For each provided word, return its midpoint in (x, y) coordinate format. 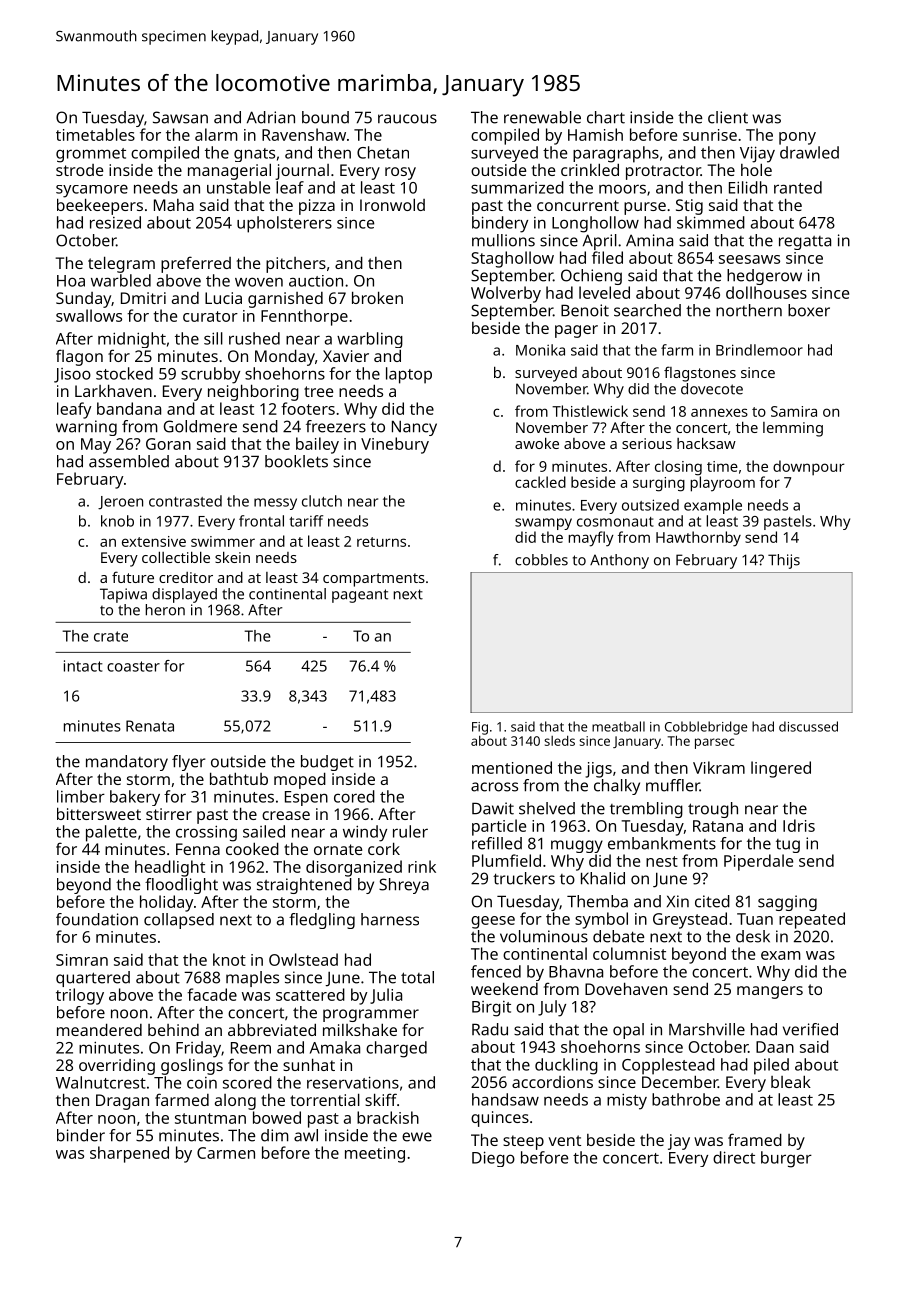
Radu (490, 1029)
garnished (285, 300)
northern (749, 310)
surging (659, 484)
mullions (503, 240)
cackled (540, 482)
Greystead (690, 920)
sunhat (309, 1064)
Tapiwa (123, 595)
